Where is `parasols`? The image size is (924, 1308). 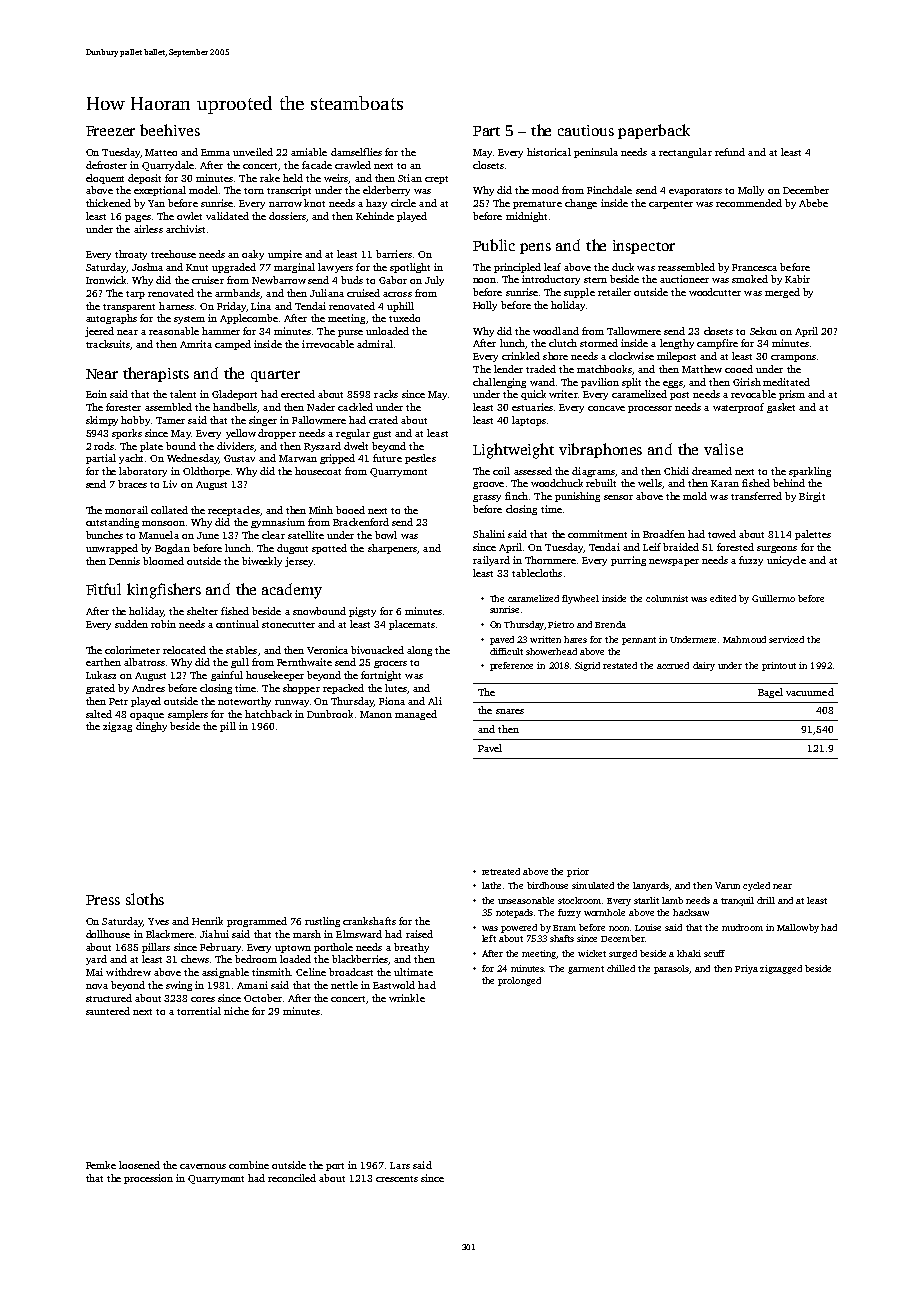 parasols is located at coordinates (671, 969).
